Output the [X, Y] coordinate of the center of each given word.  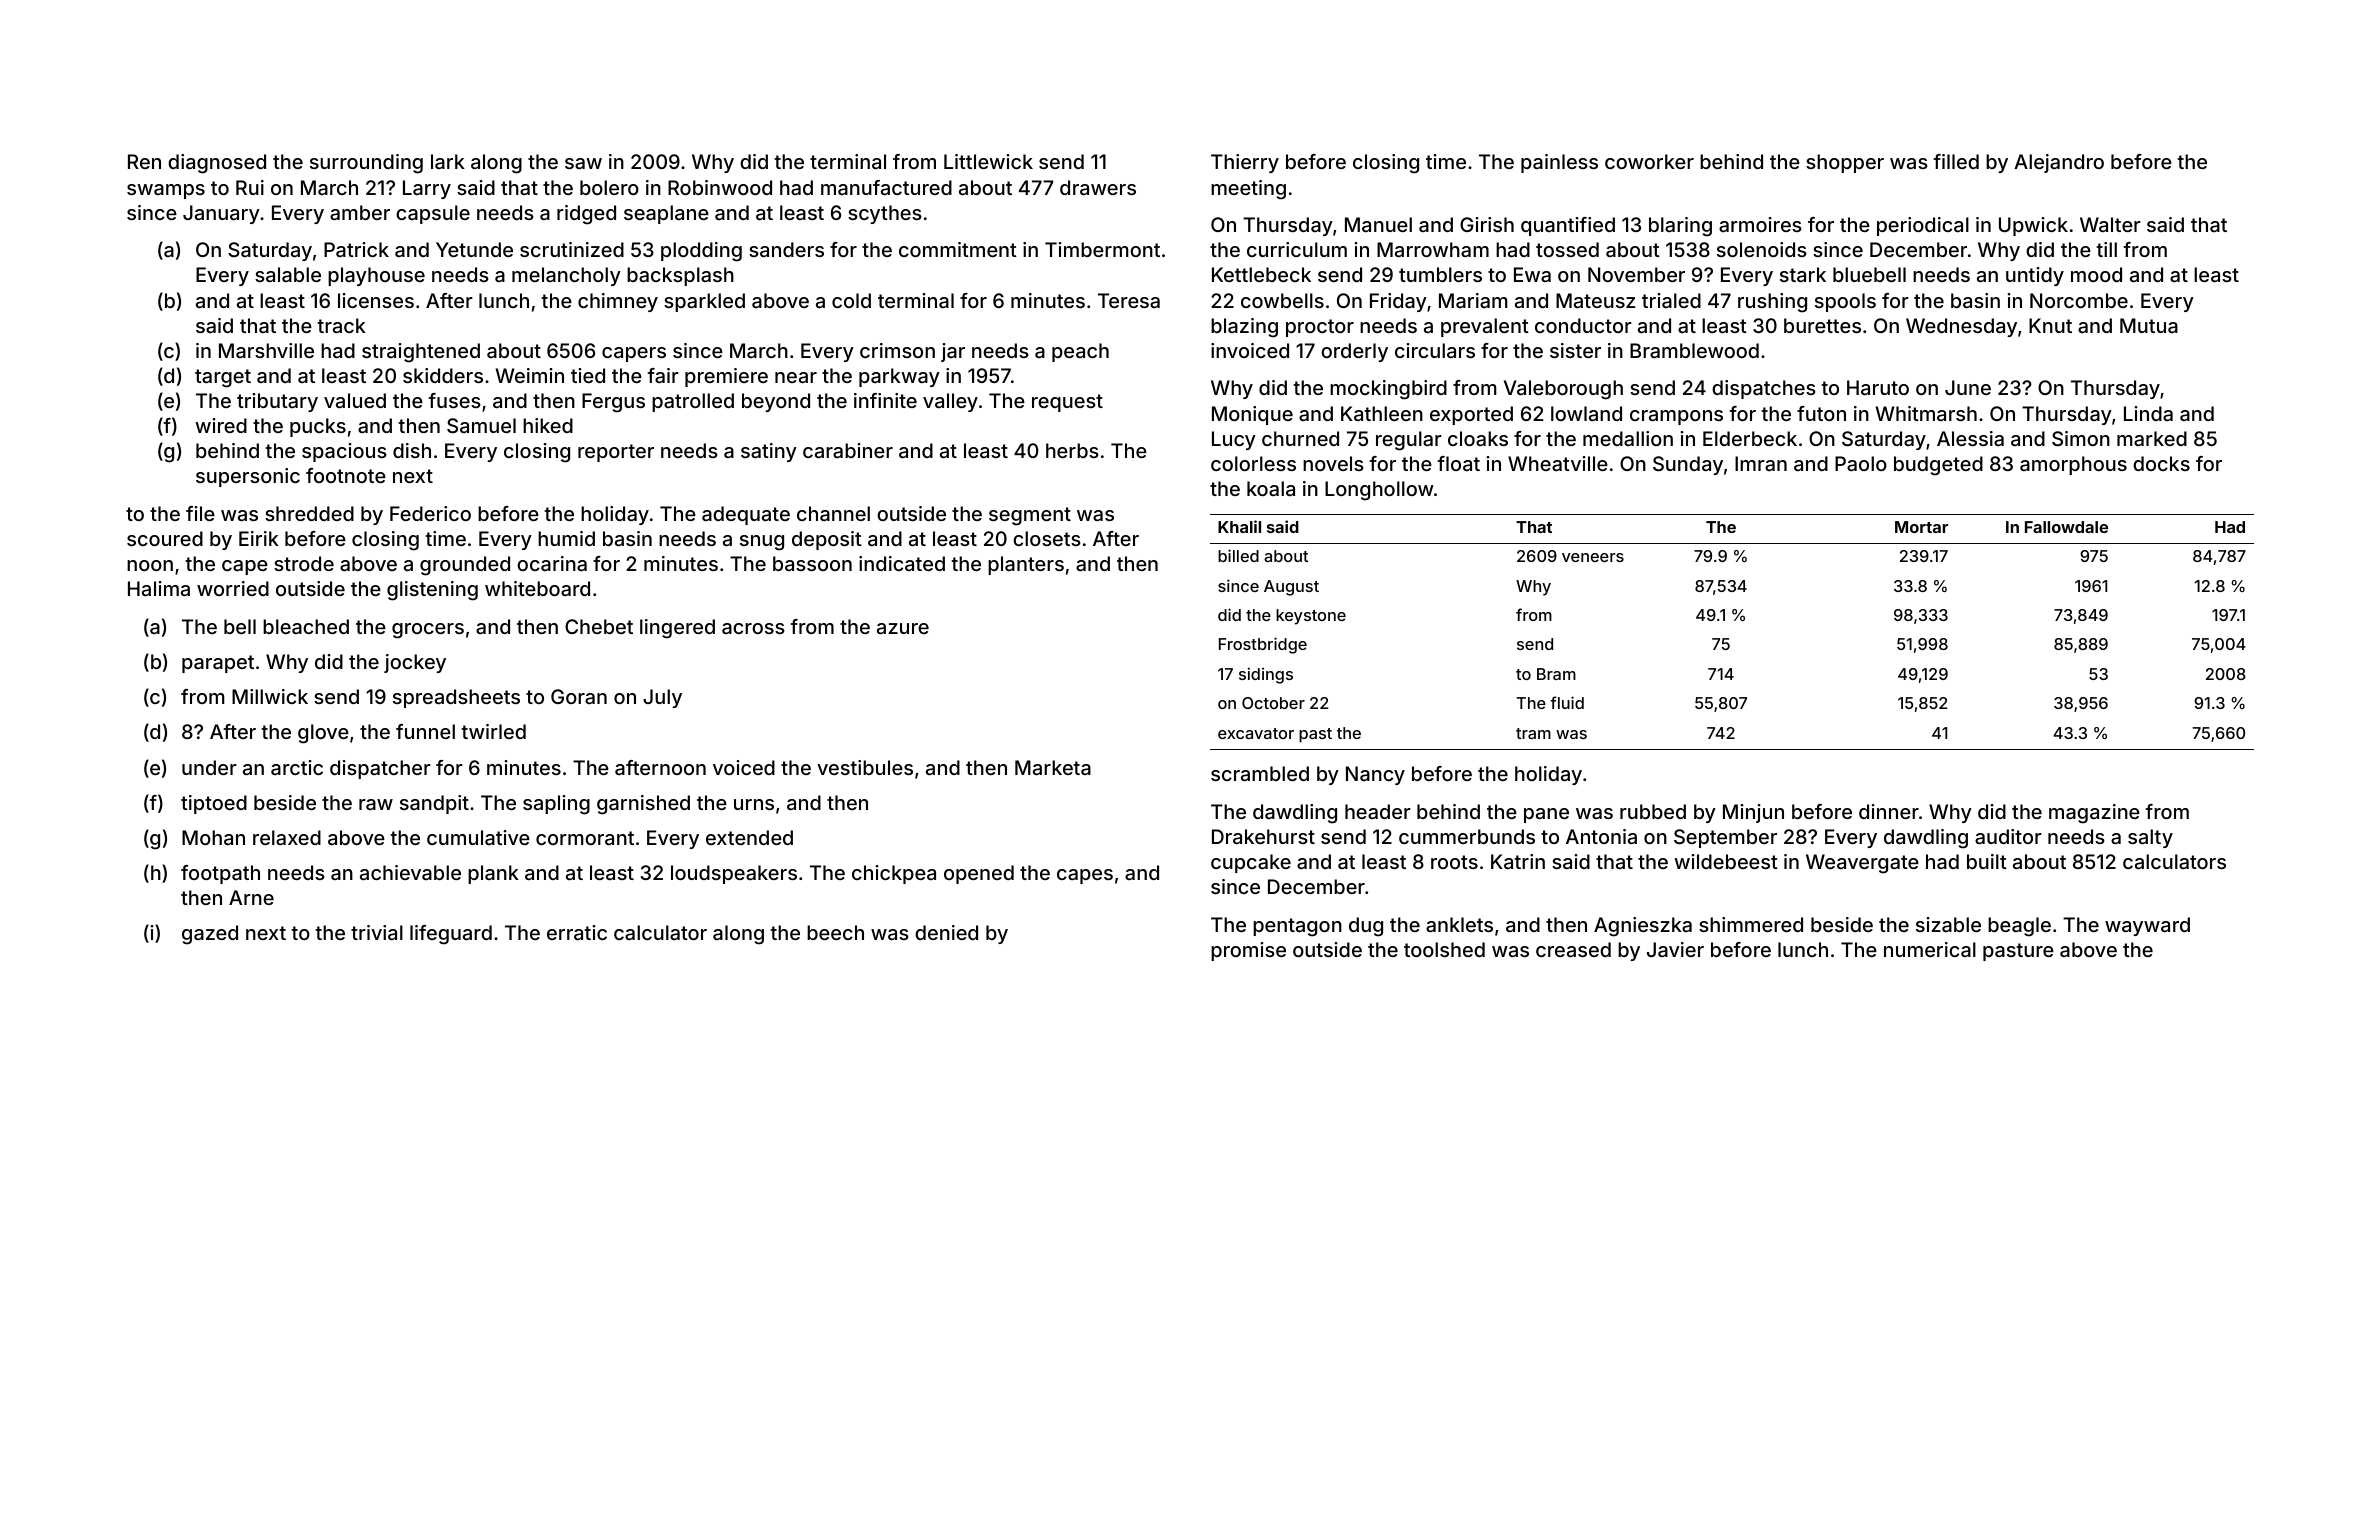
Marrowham [1433, 249]
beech [835, 932]
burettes [1822, 325]
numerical [1930, 949]
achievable [410, 872]
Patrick [356, 249]
